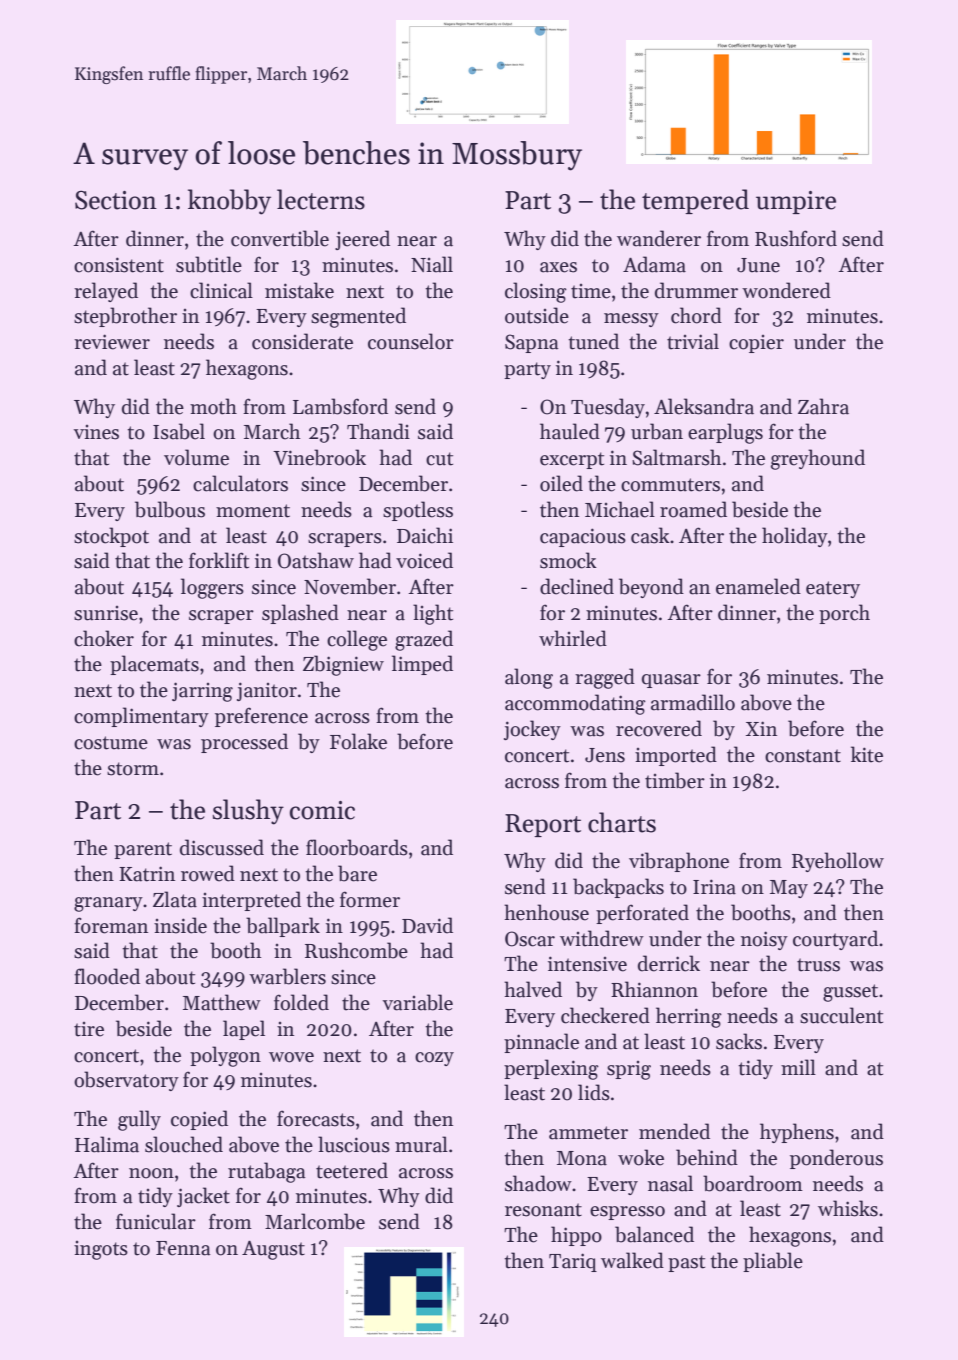 The width and height of the screenshot is (958, 1360). I want to click on holiday, so click(795, 537).
